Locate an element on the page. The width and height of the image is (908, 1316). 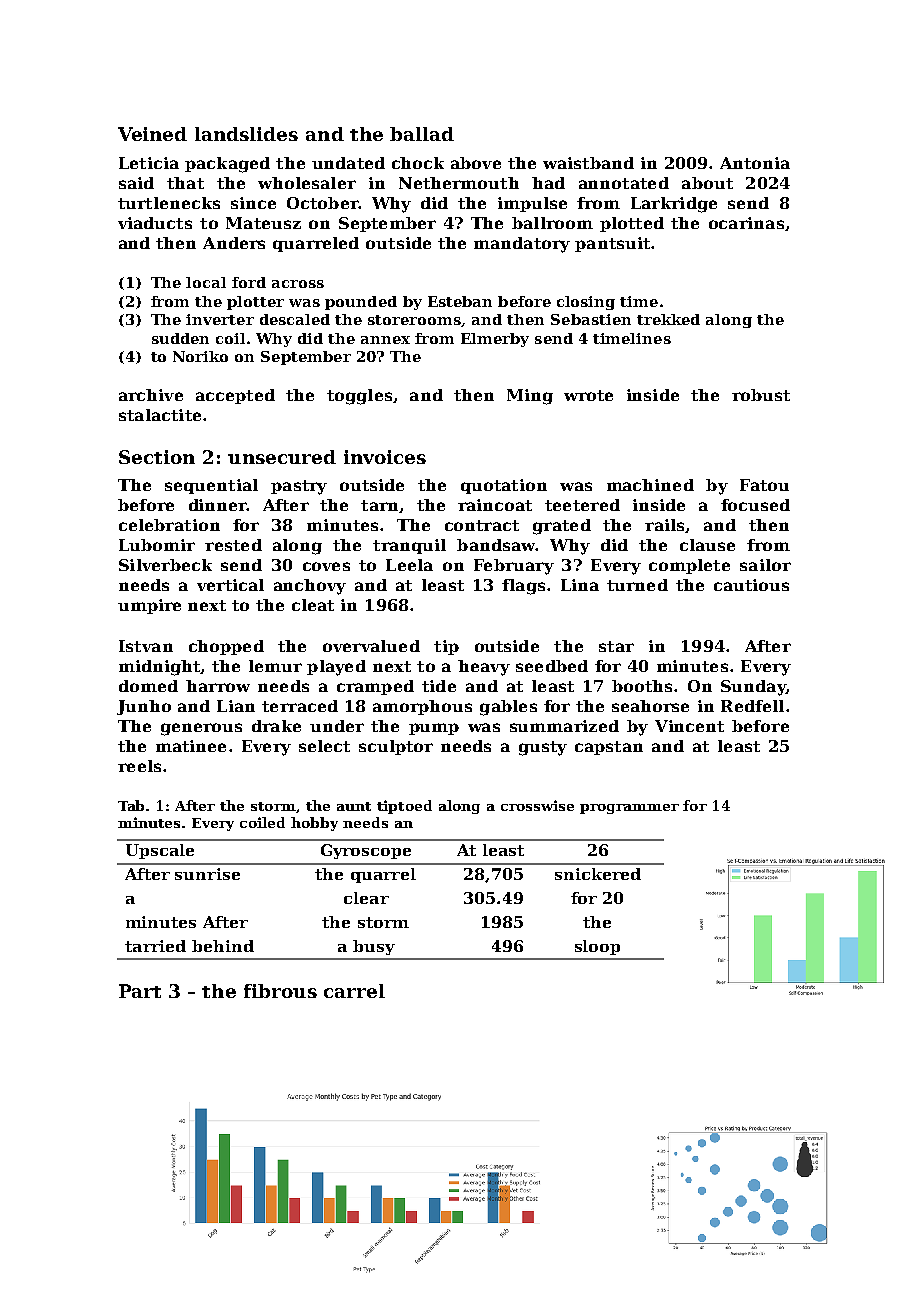
sloop is located at coordinates (597, 947).
